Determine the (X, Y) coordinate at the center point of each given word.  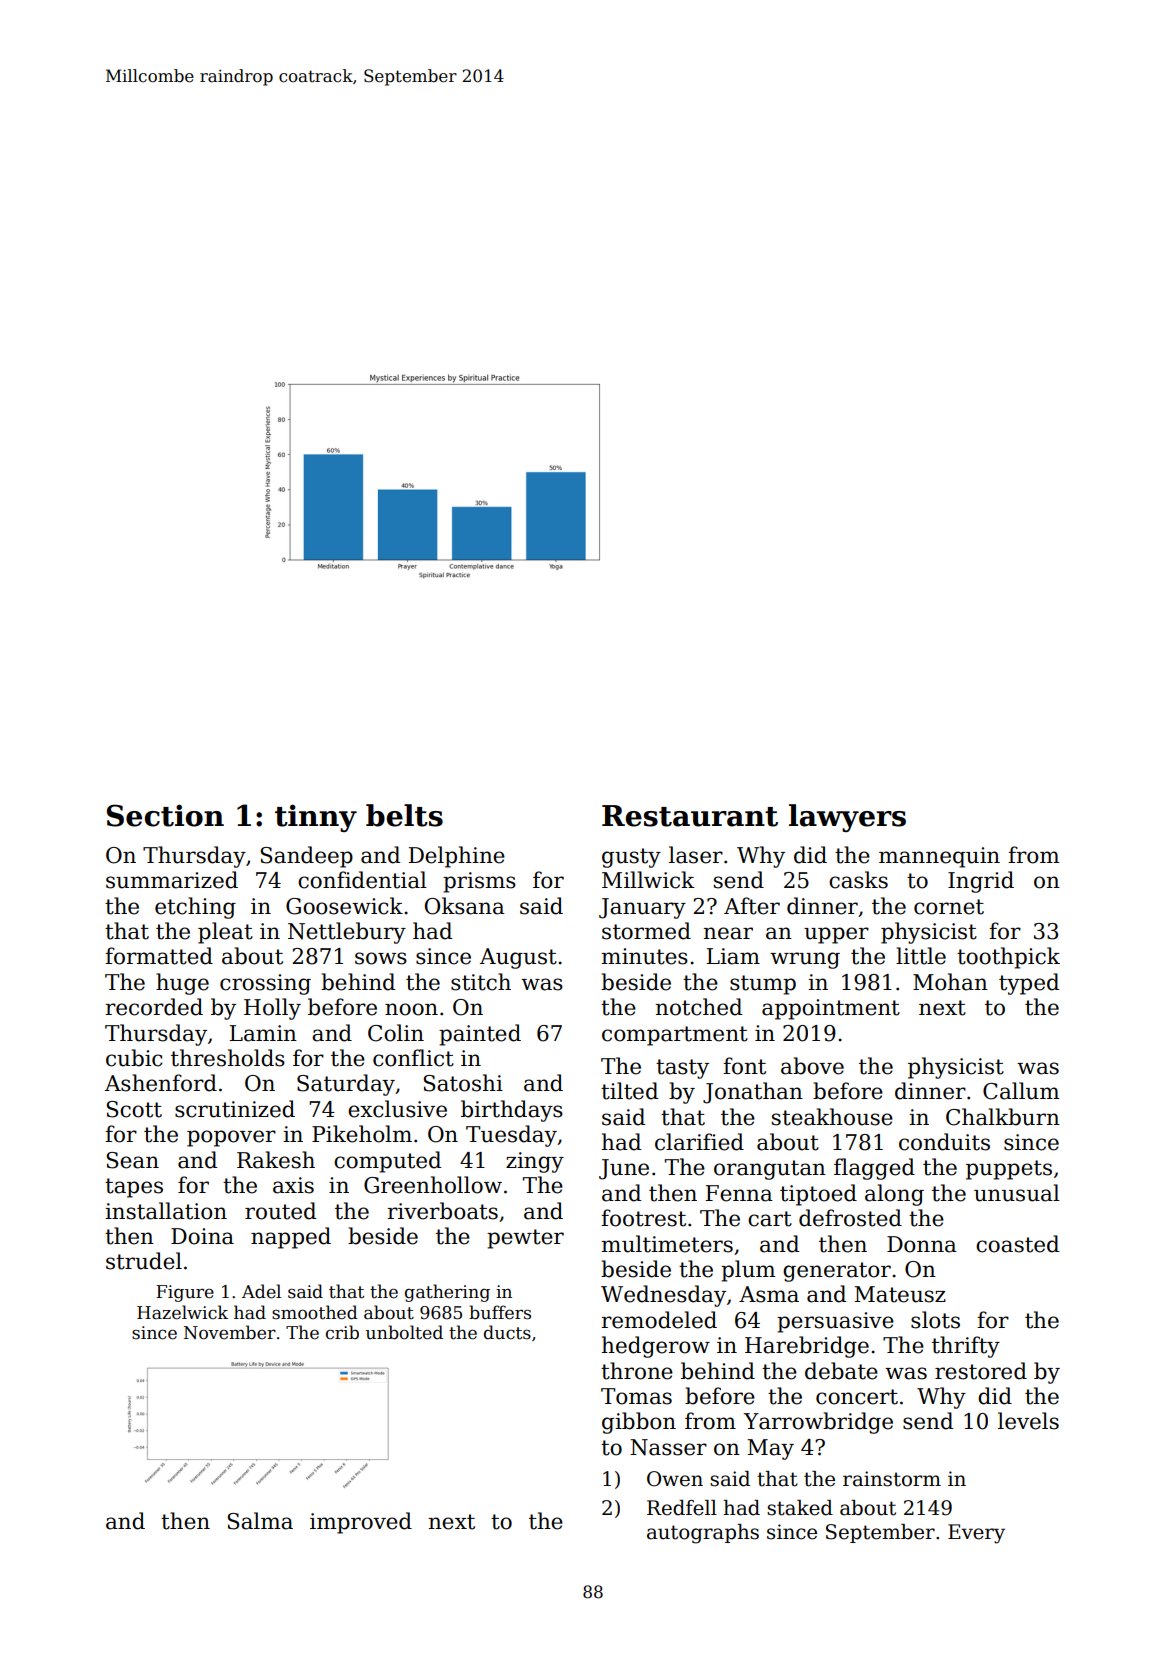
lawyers (847, 818)
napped (291, 1238)
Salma (260, 1521)
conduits (944, 1142)
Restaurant (690, 816)
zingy (535, 1162)
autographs (703, 1534)
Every (976, 1534)
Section (165, 815)
